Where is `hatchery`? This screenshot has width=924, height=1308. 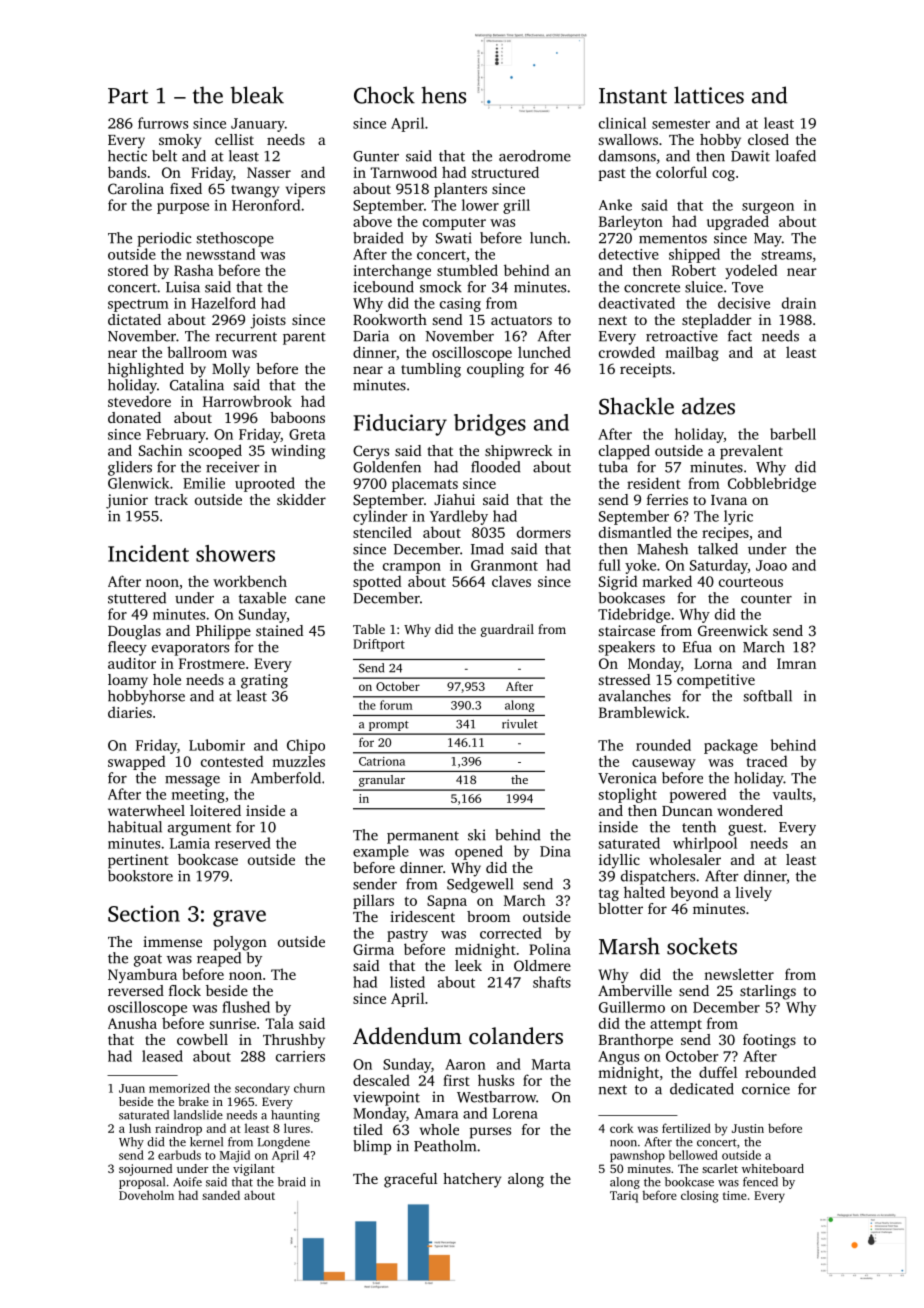 hatchery is located at coordinates (472, 1180).
